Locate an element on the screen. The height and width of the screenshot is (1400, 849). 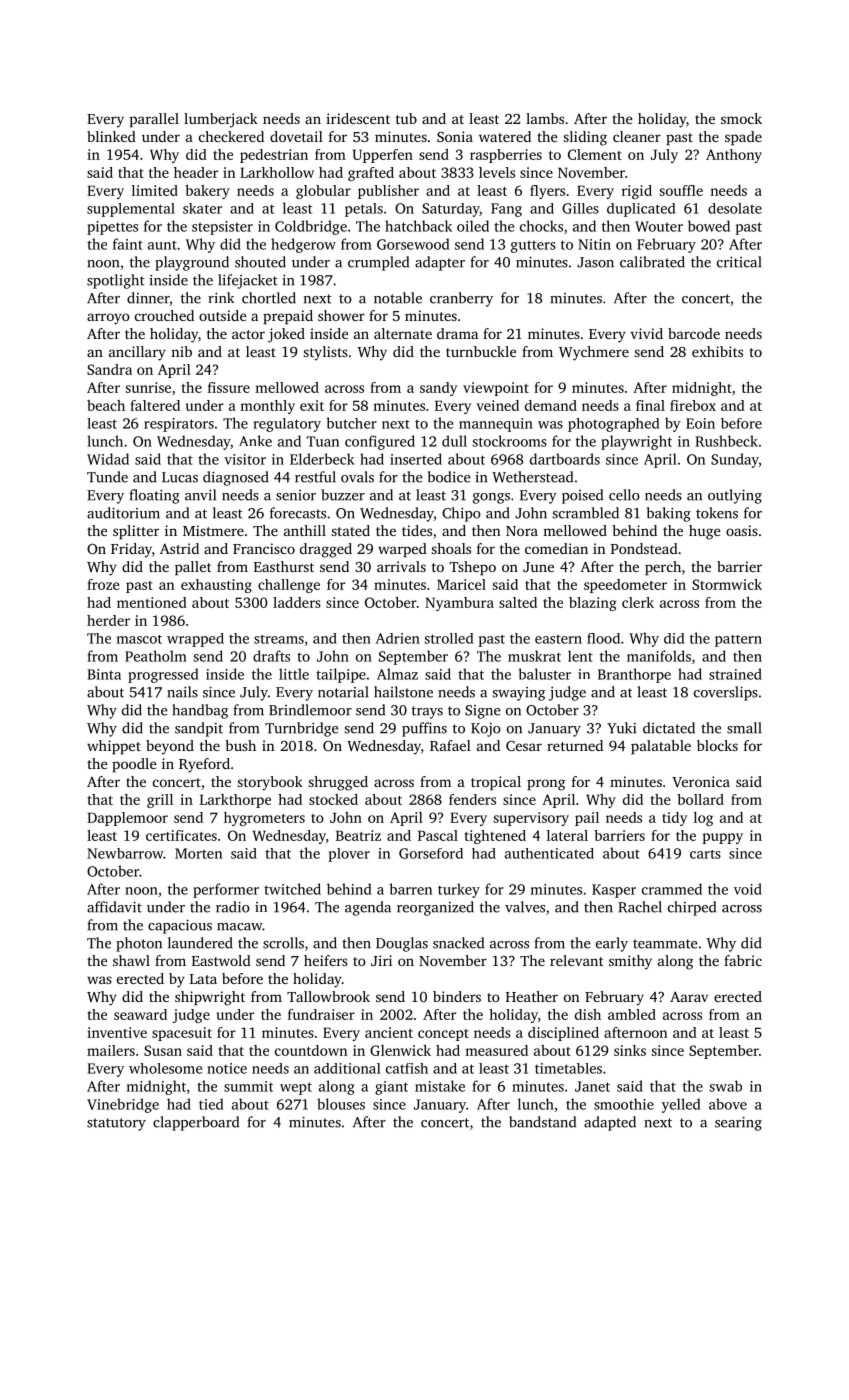
shrugged is located at coordinates (338, 783).
